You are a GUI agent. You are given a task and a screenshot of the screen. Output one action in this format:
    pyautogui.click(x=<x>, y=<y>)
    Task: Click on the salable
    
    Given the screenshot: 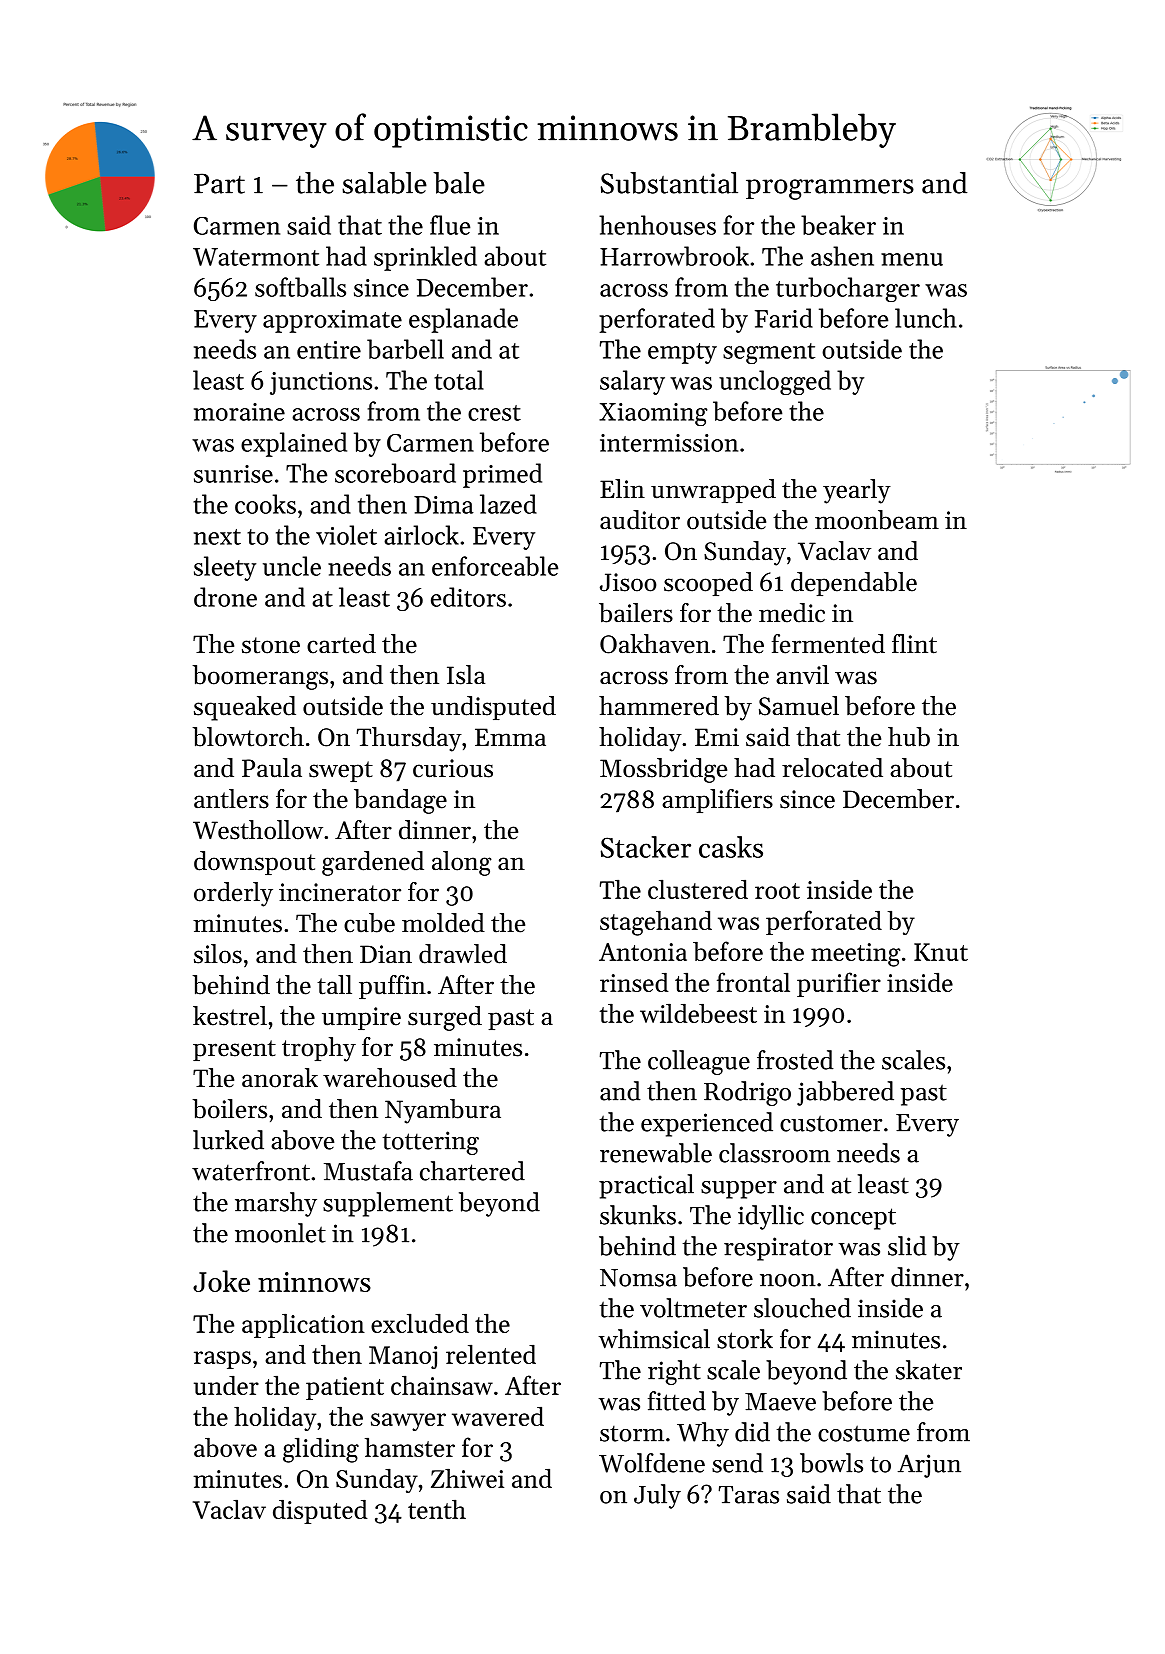 What is the action you would take?
    pyautogui.click(x=384, y=183)
